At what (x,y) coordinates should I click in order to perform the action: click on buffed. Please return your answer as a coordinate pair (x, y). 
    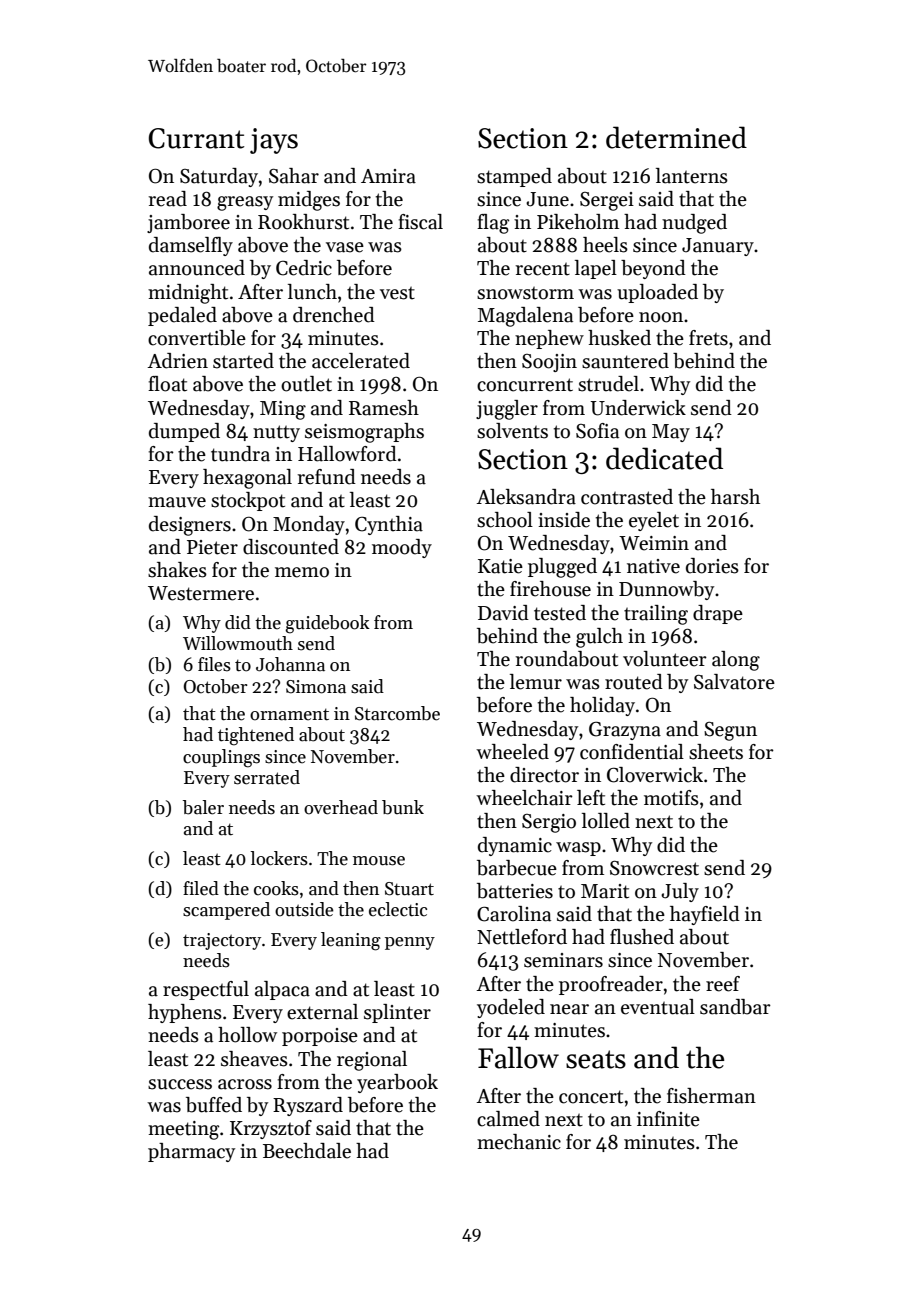
    Looking at the image, I should click on (214, 1105).
